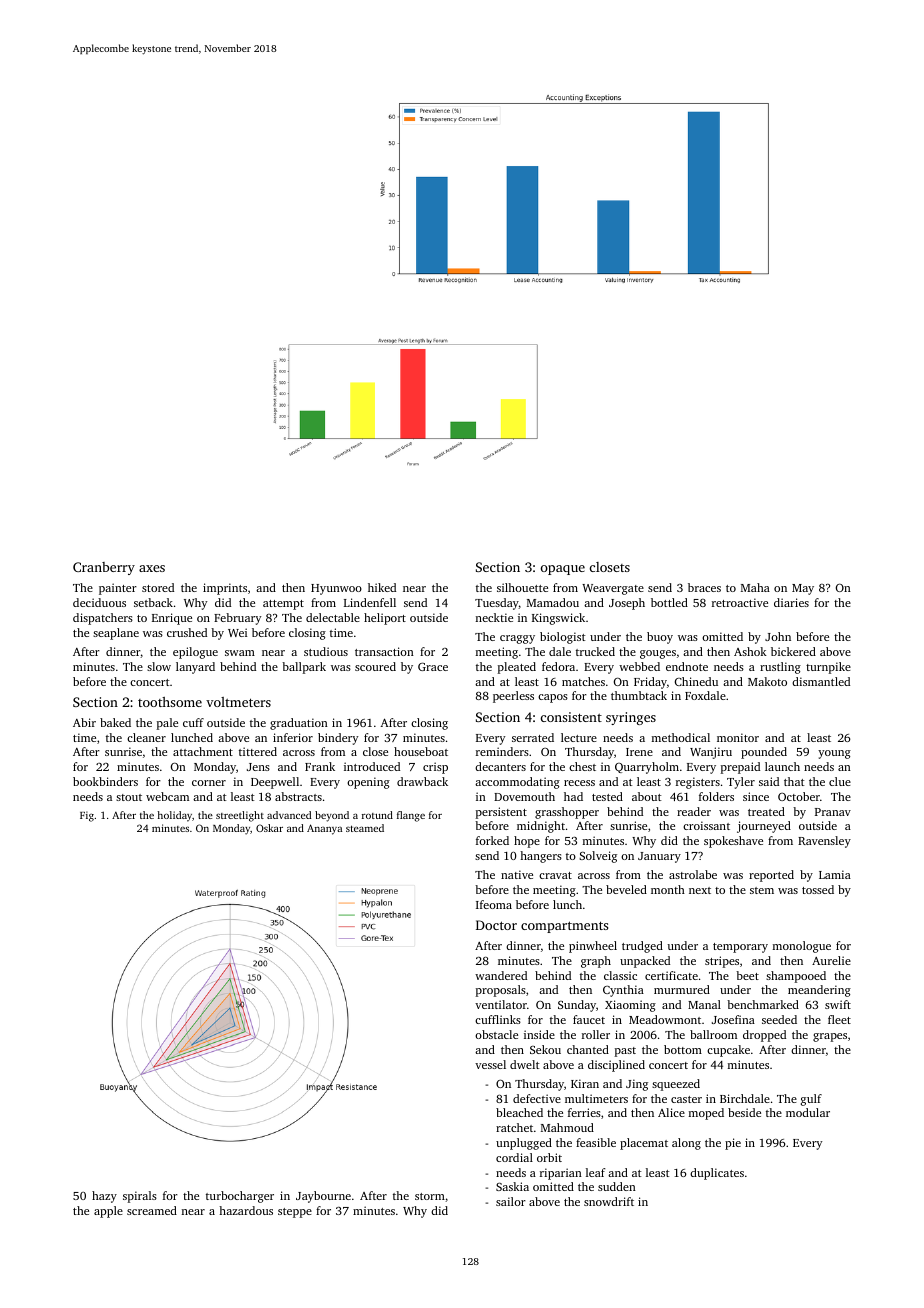 The width and height of the screenshot is (924, 1308). What do you see at coordinates (140, 1197) in the screenshot?
I see `spirals` at bounding box center [140, 1197].
